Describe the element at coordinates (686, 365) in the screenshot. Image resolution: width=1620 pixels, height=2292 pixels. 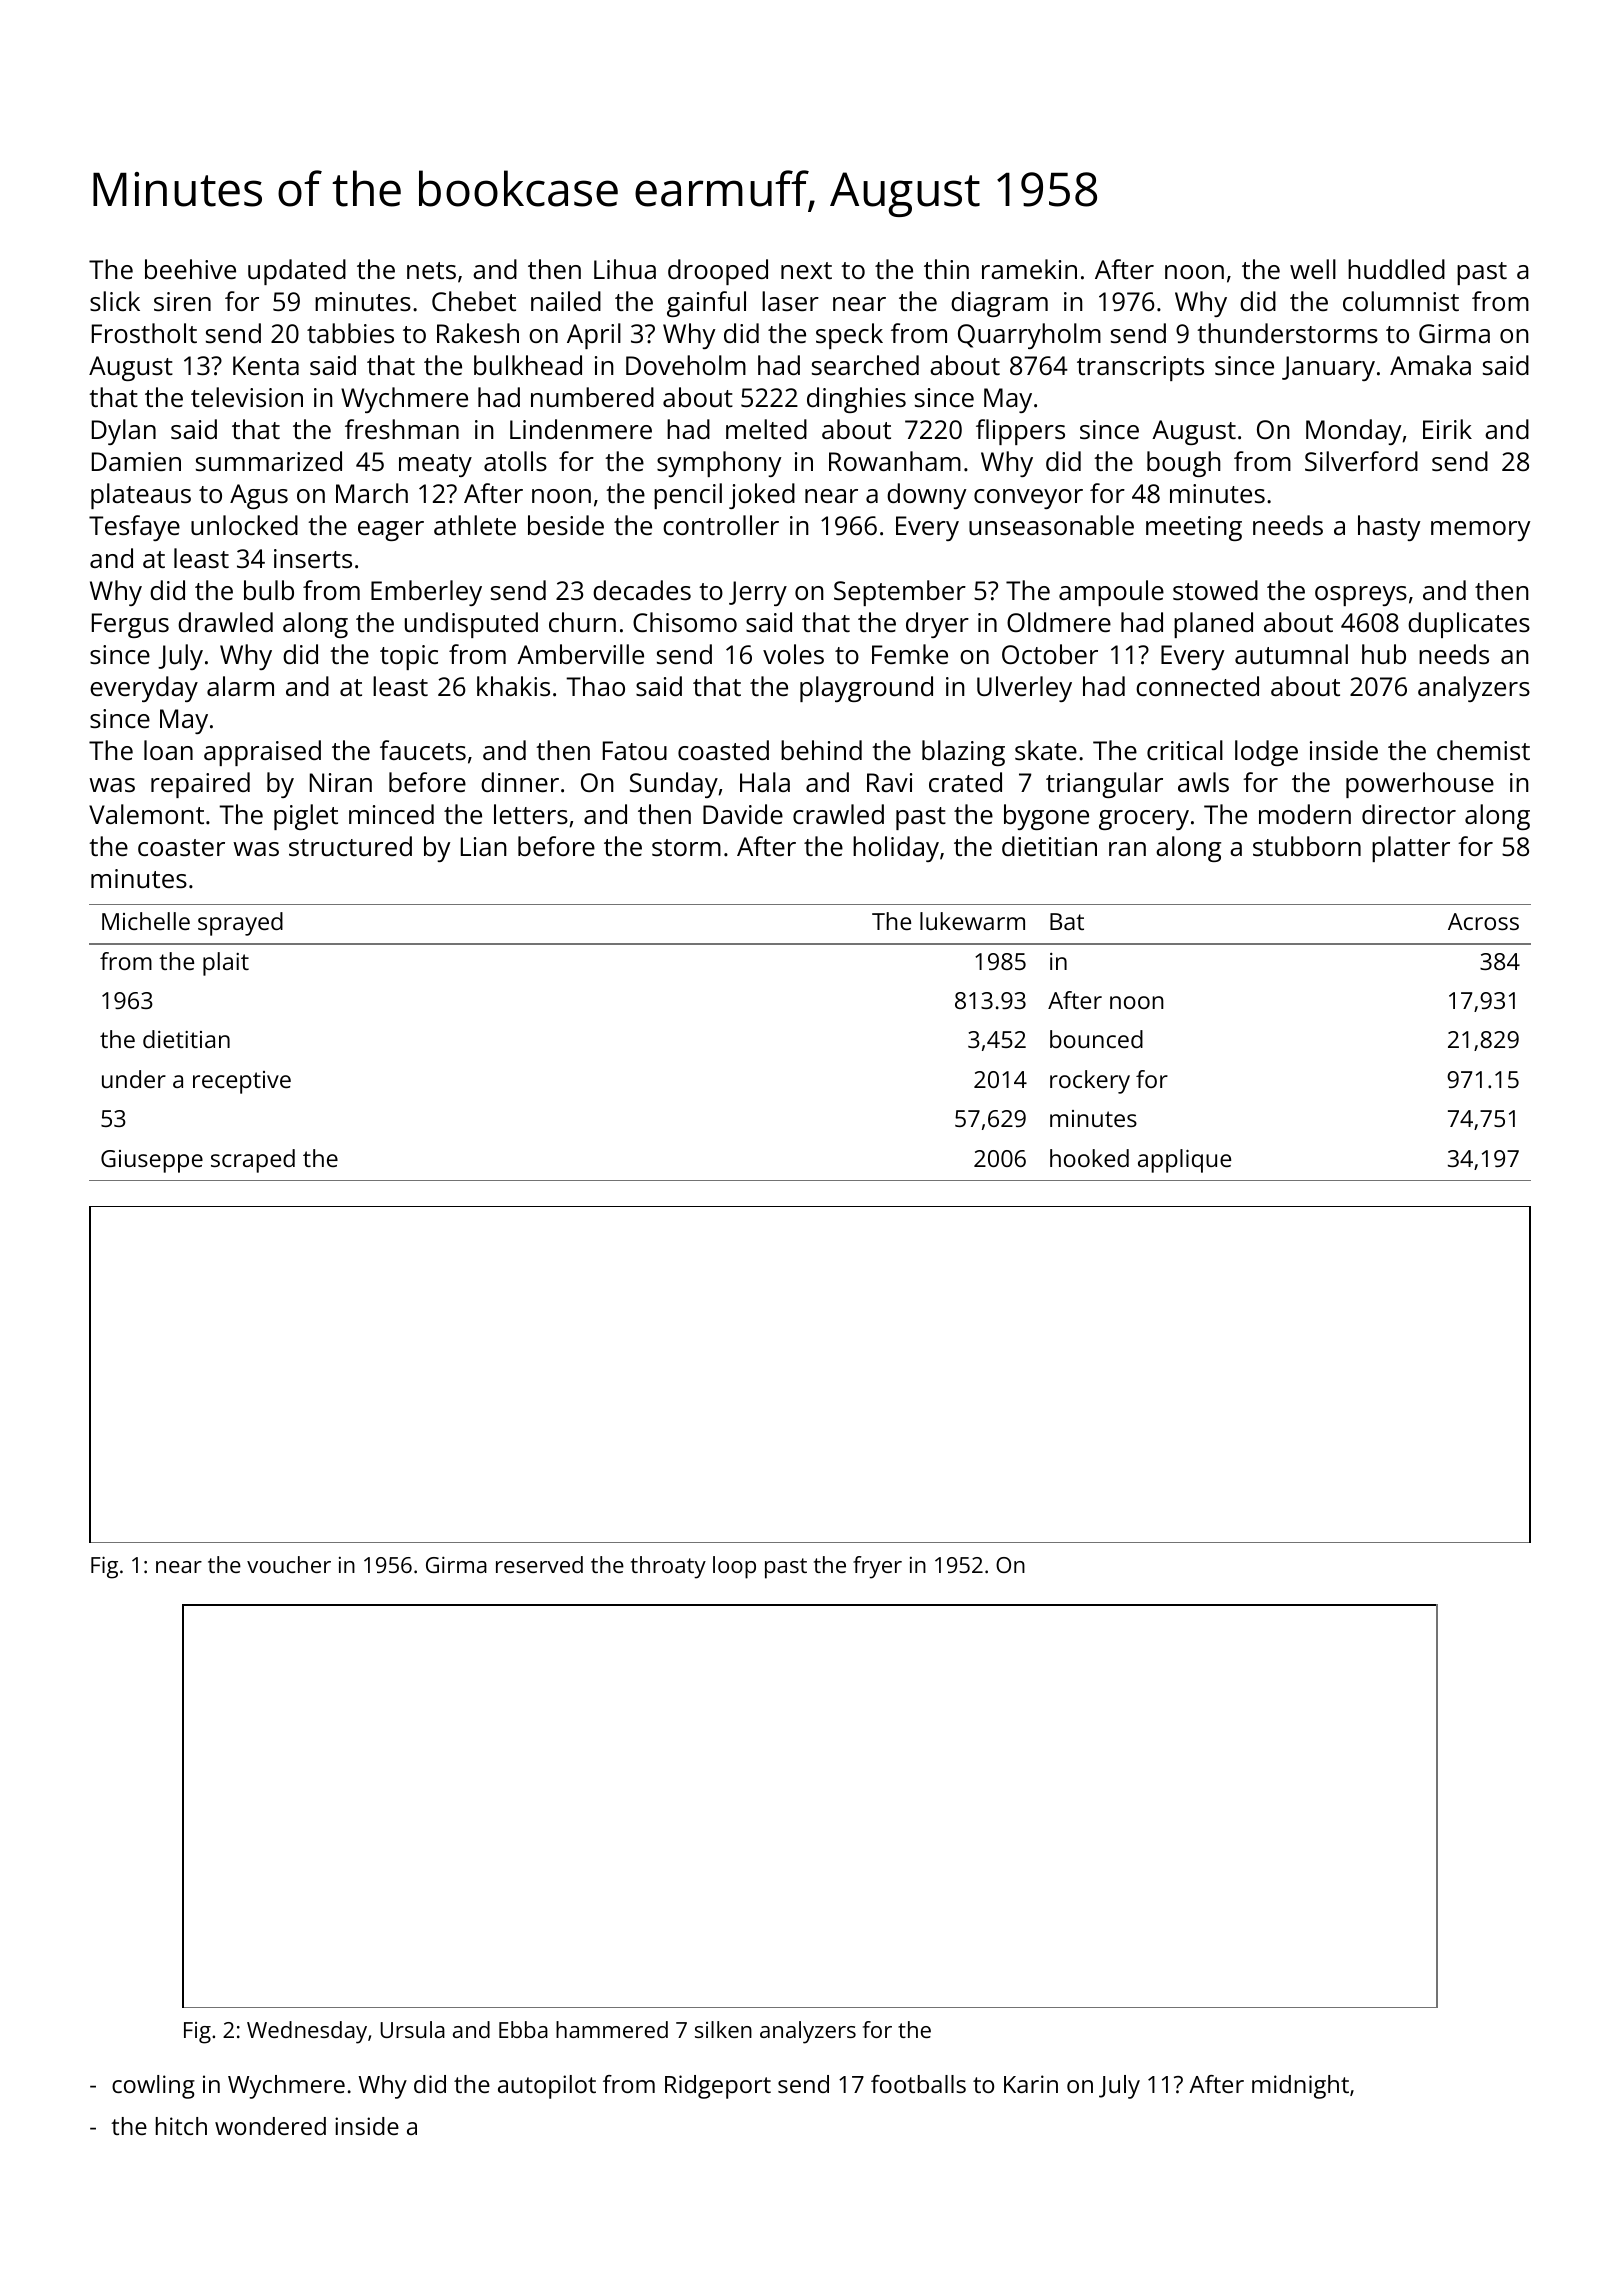
I see `Doveholm` at that location.
